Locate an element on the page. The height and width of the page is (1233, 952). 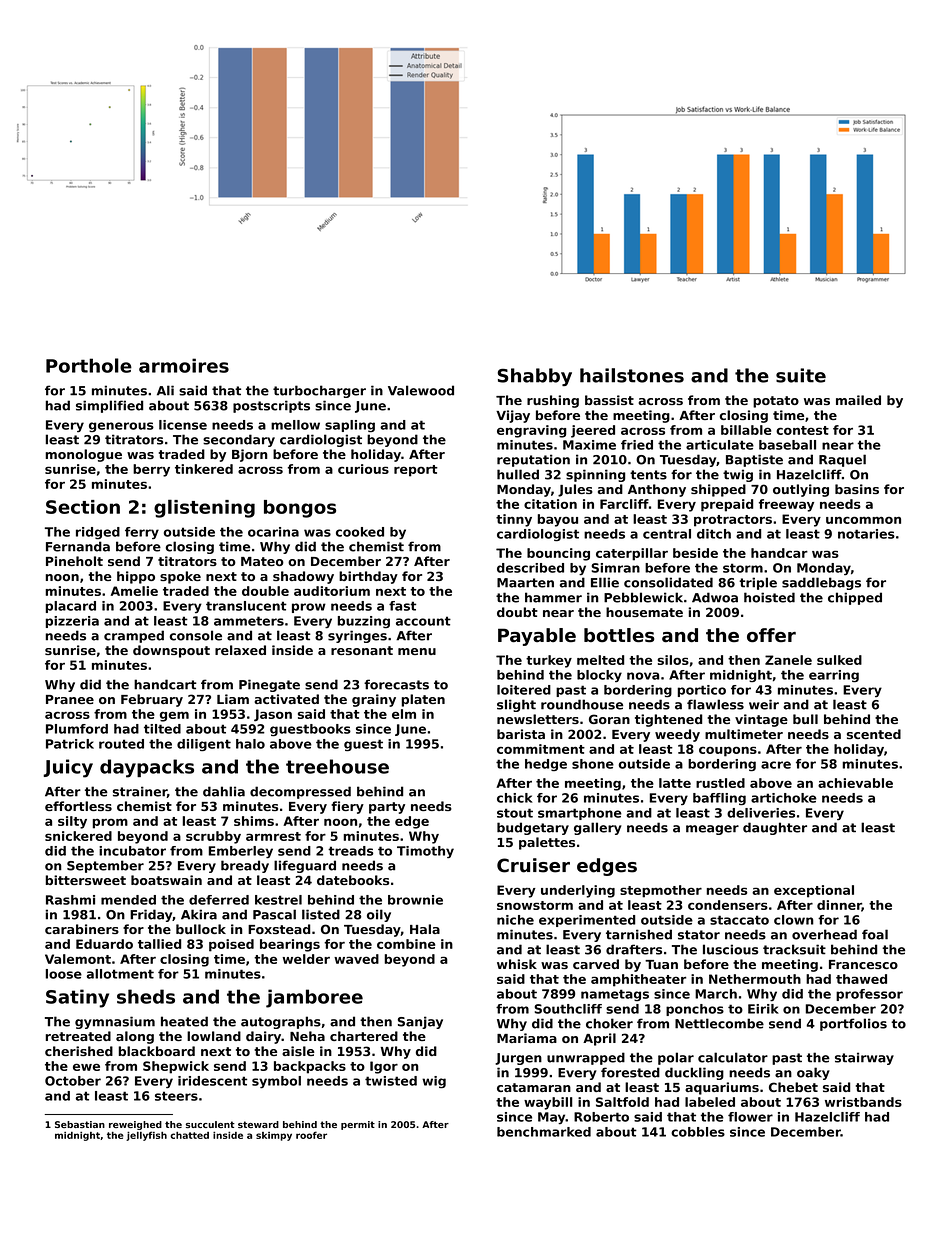
mellow is located at coordinates (295, 425).
